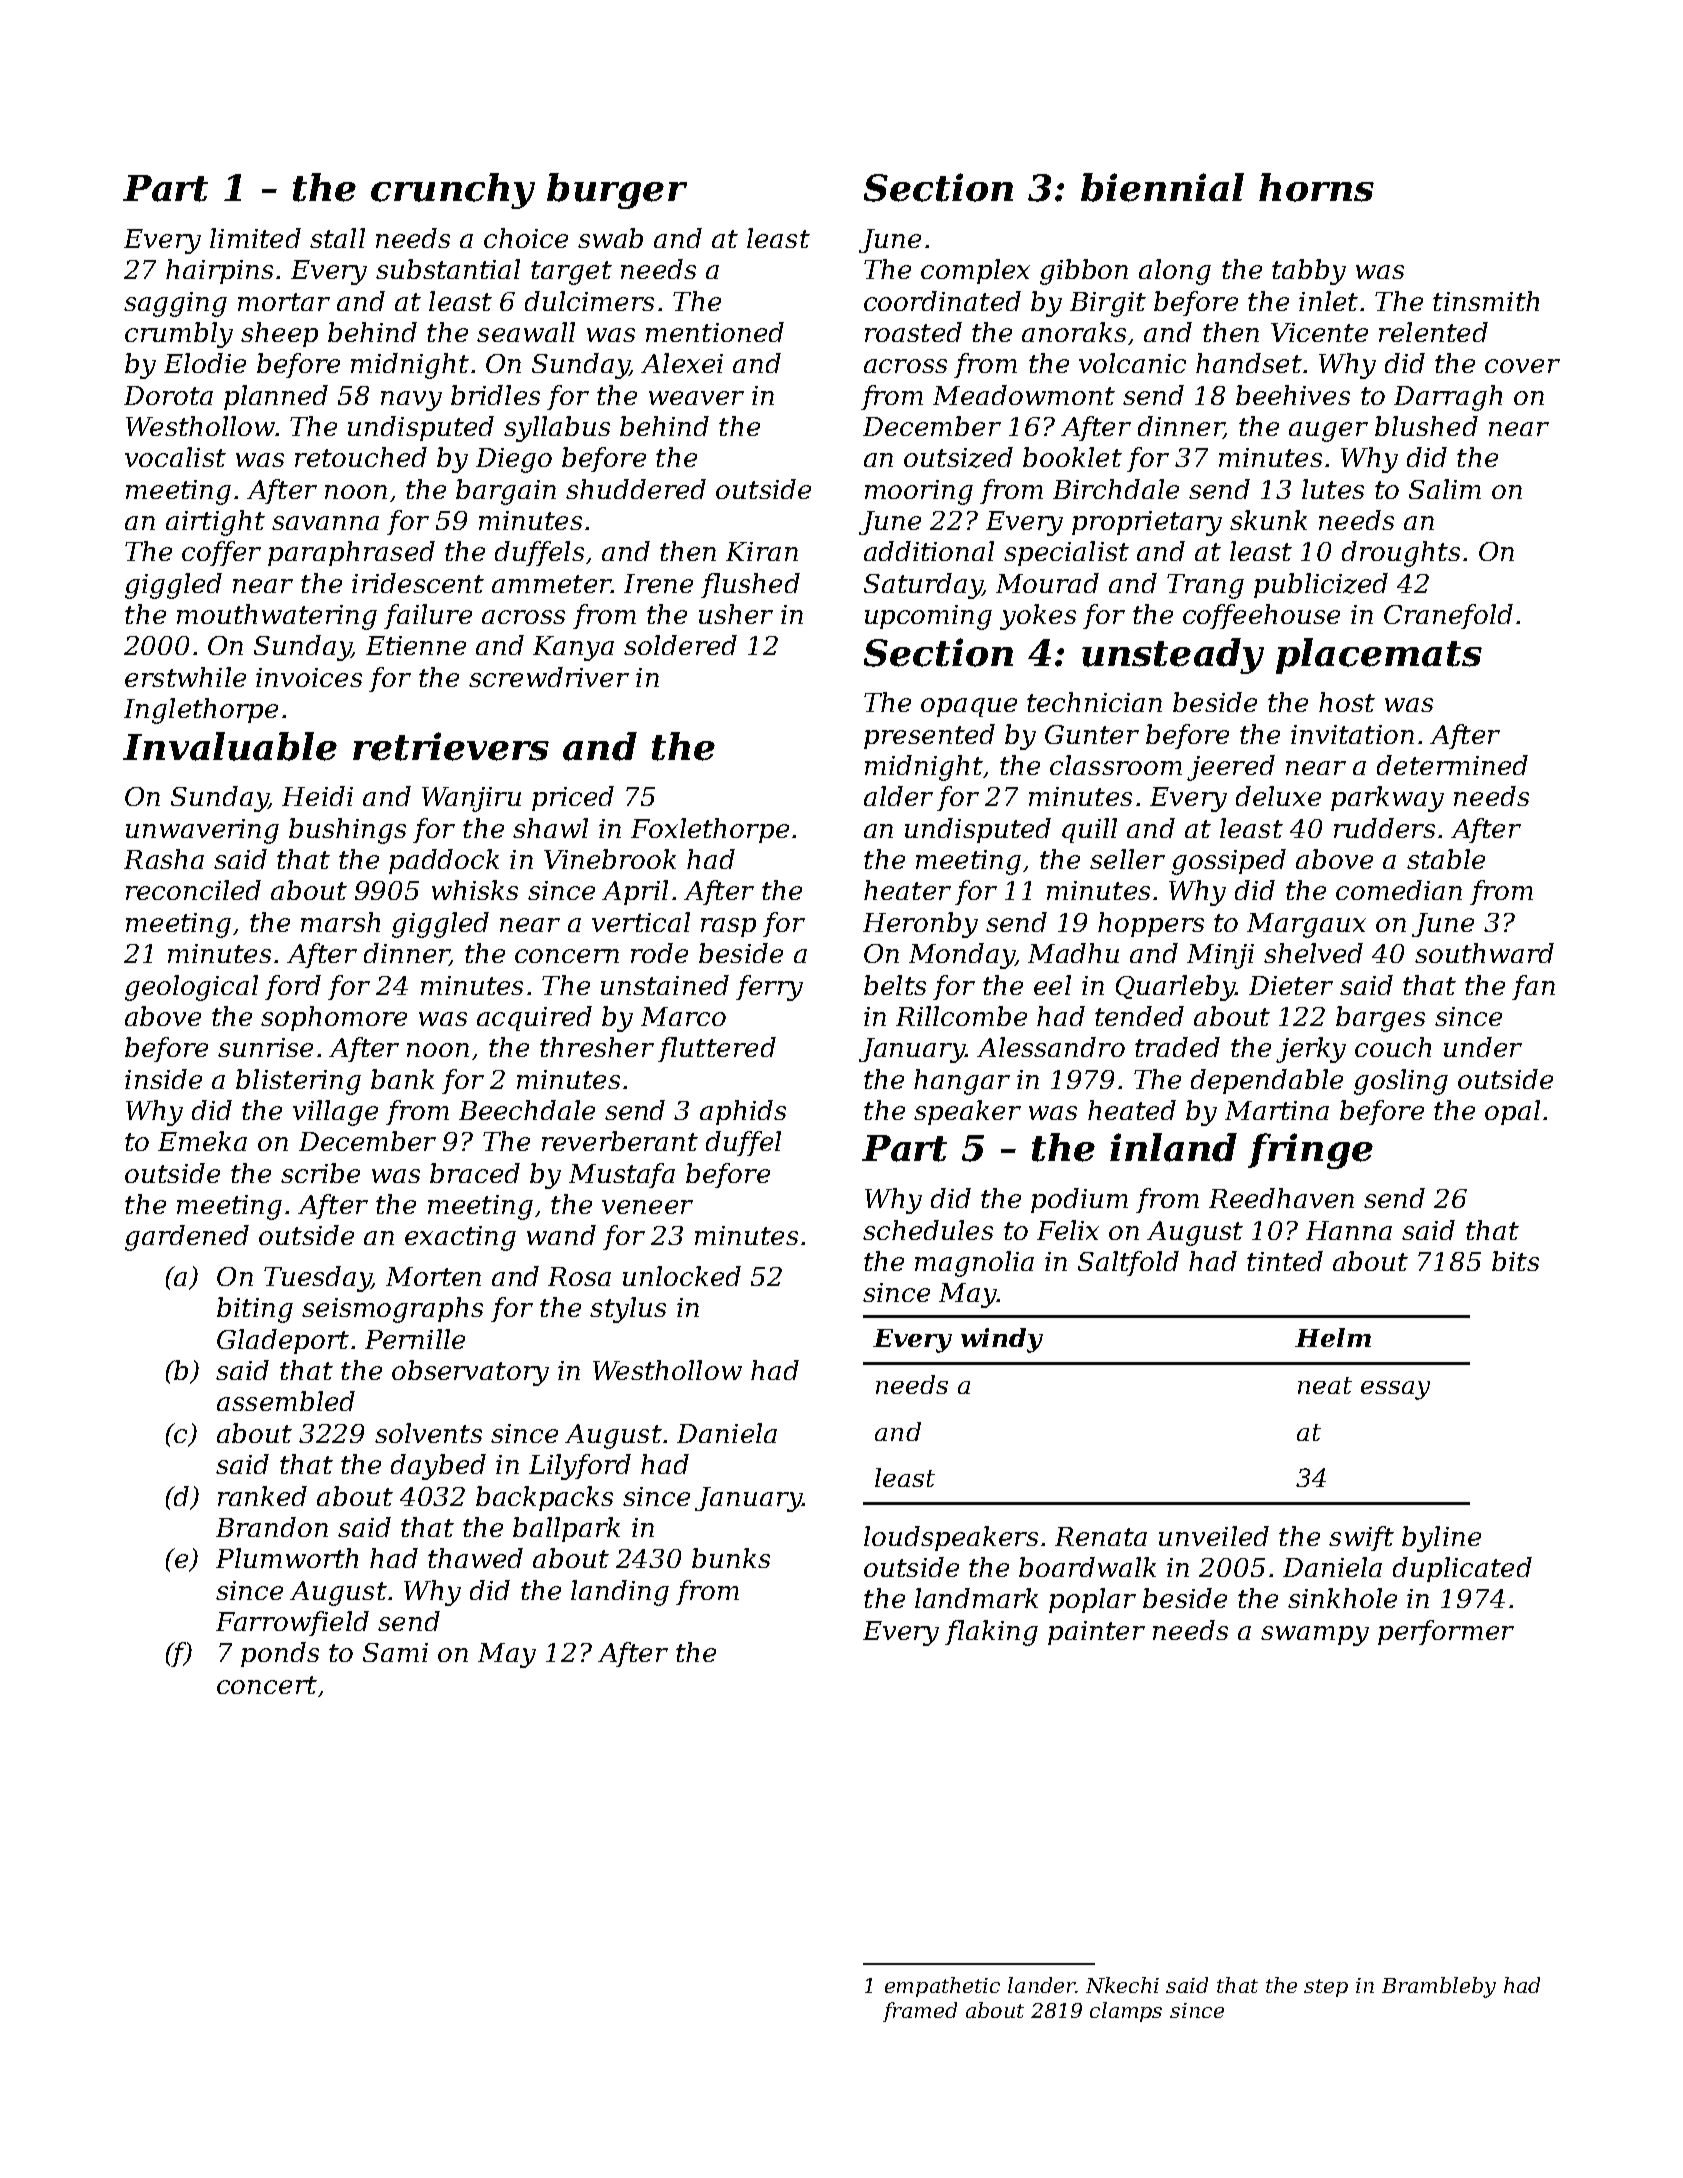  I want to click on burger, so click(617, 191).
